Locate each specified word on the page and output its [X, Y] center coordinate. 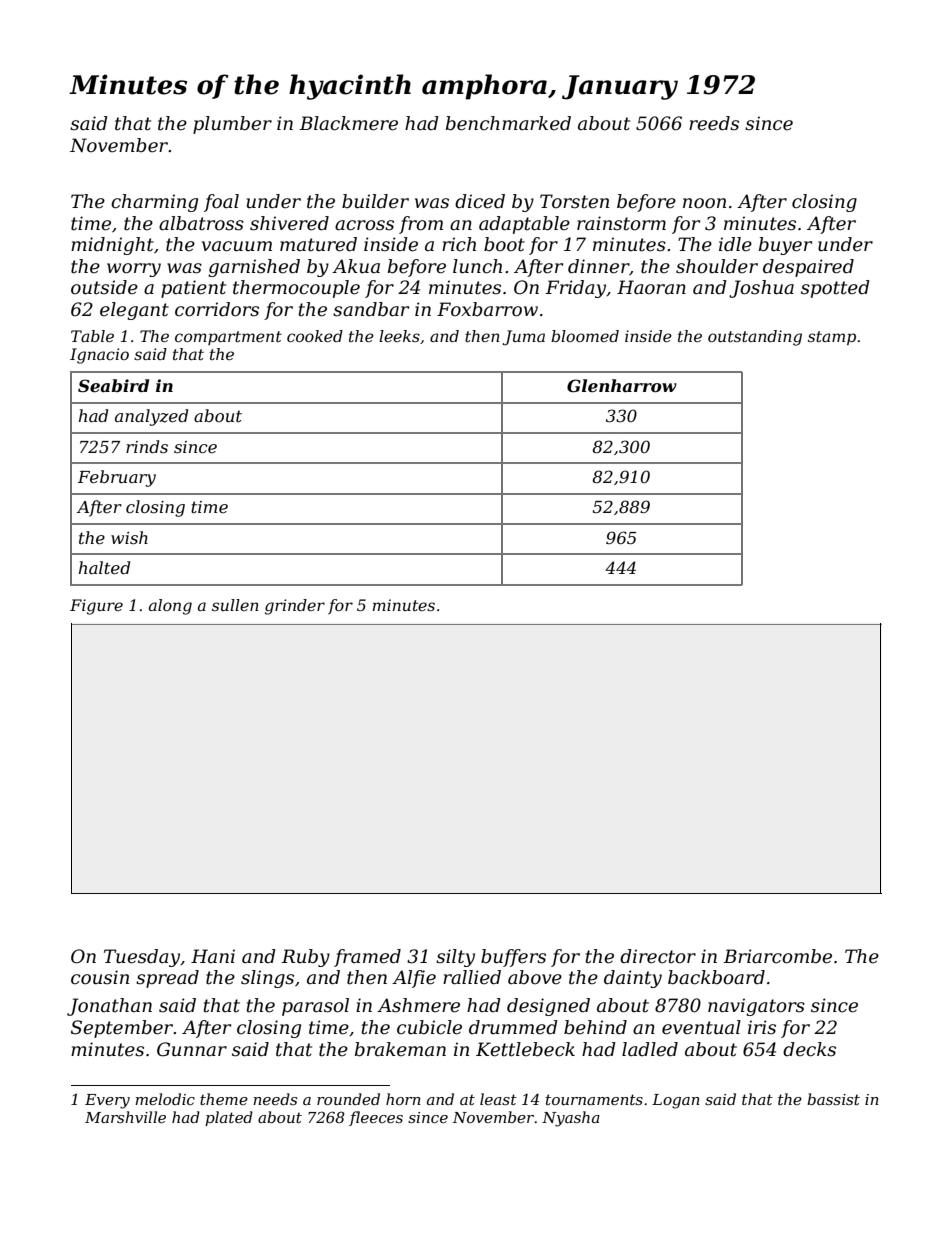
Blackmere [348, 123]
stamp [832, 338]
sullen [235, 605]
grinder [295, 607]
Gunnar [192, 1049]
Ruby [305, 958]
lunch [477, 266]
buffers [513, 958]
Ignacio [99, 356]
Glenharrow [622, 385]
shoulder [717, 266]
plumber [232, 125]
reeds [714, 123]
